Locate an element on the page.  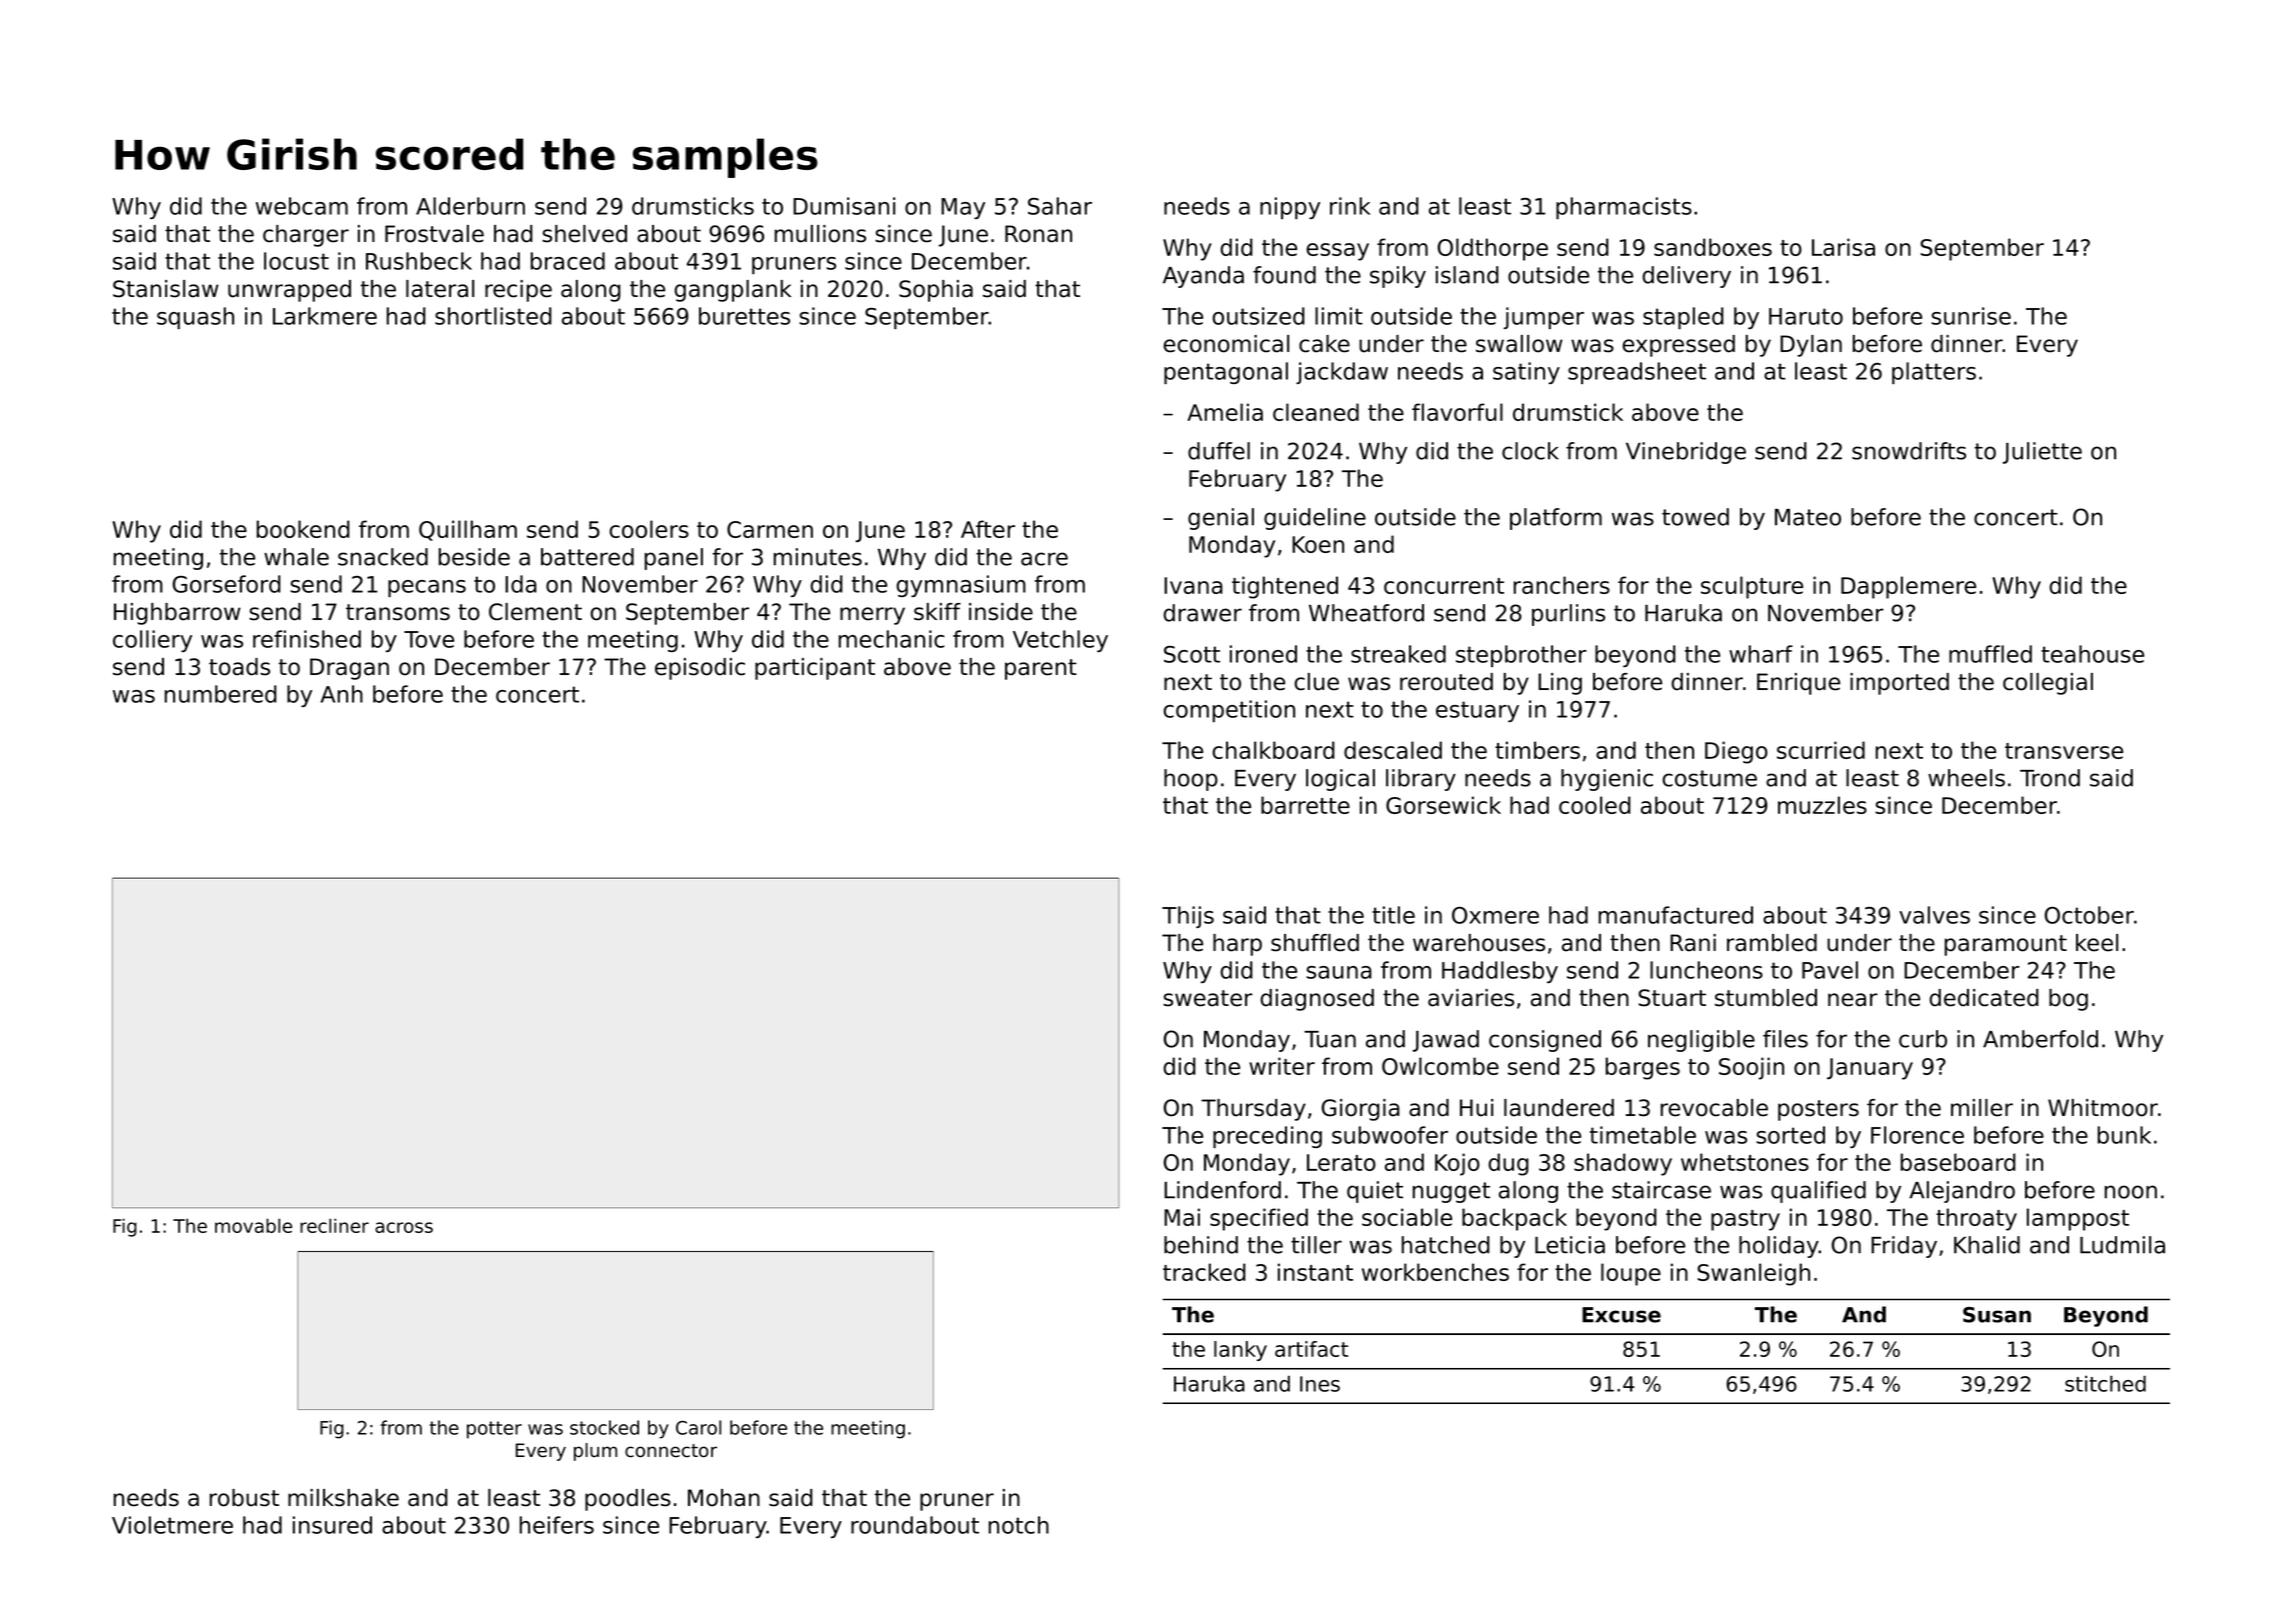
Thijs is located at coordinates (1188, 917).
